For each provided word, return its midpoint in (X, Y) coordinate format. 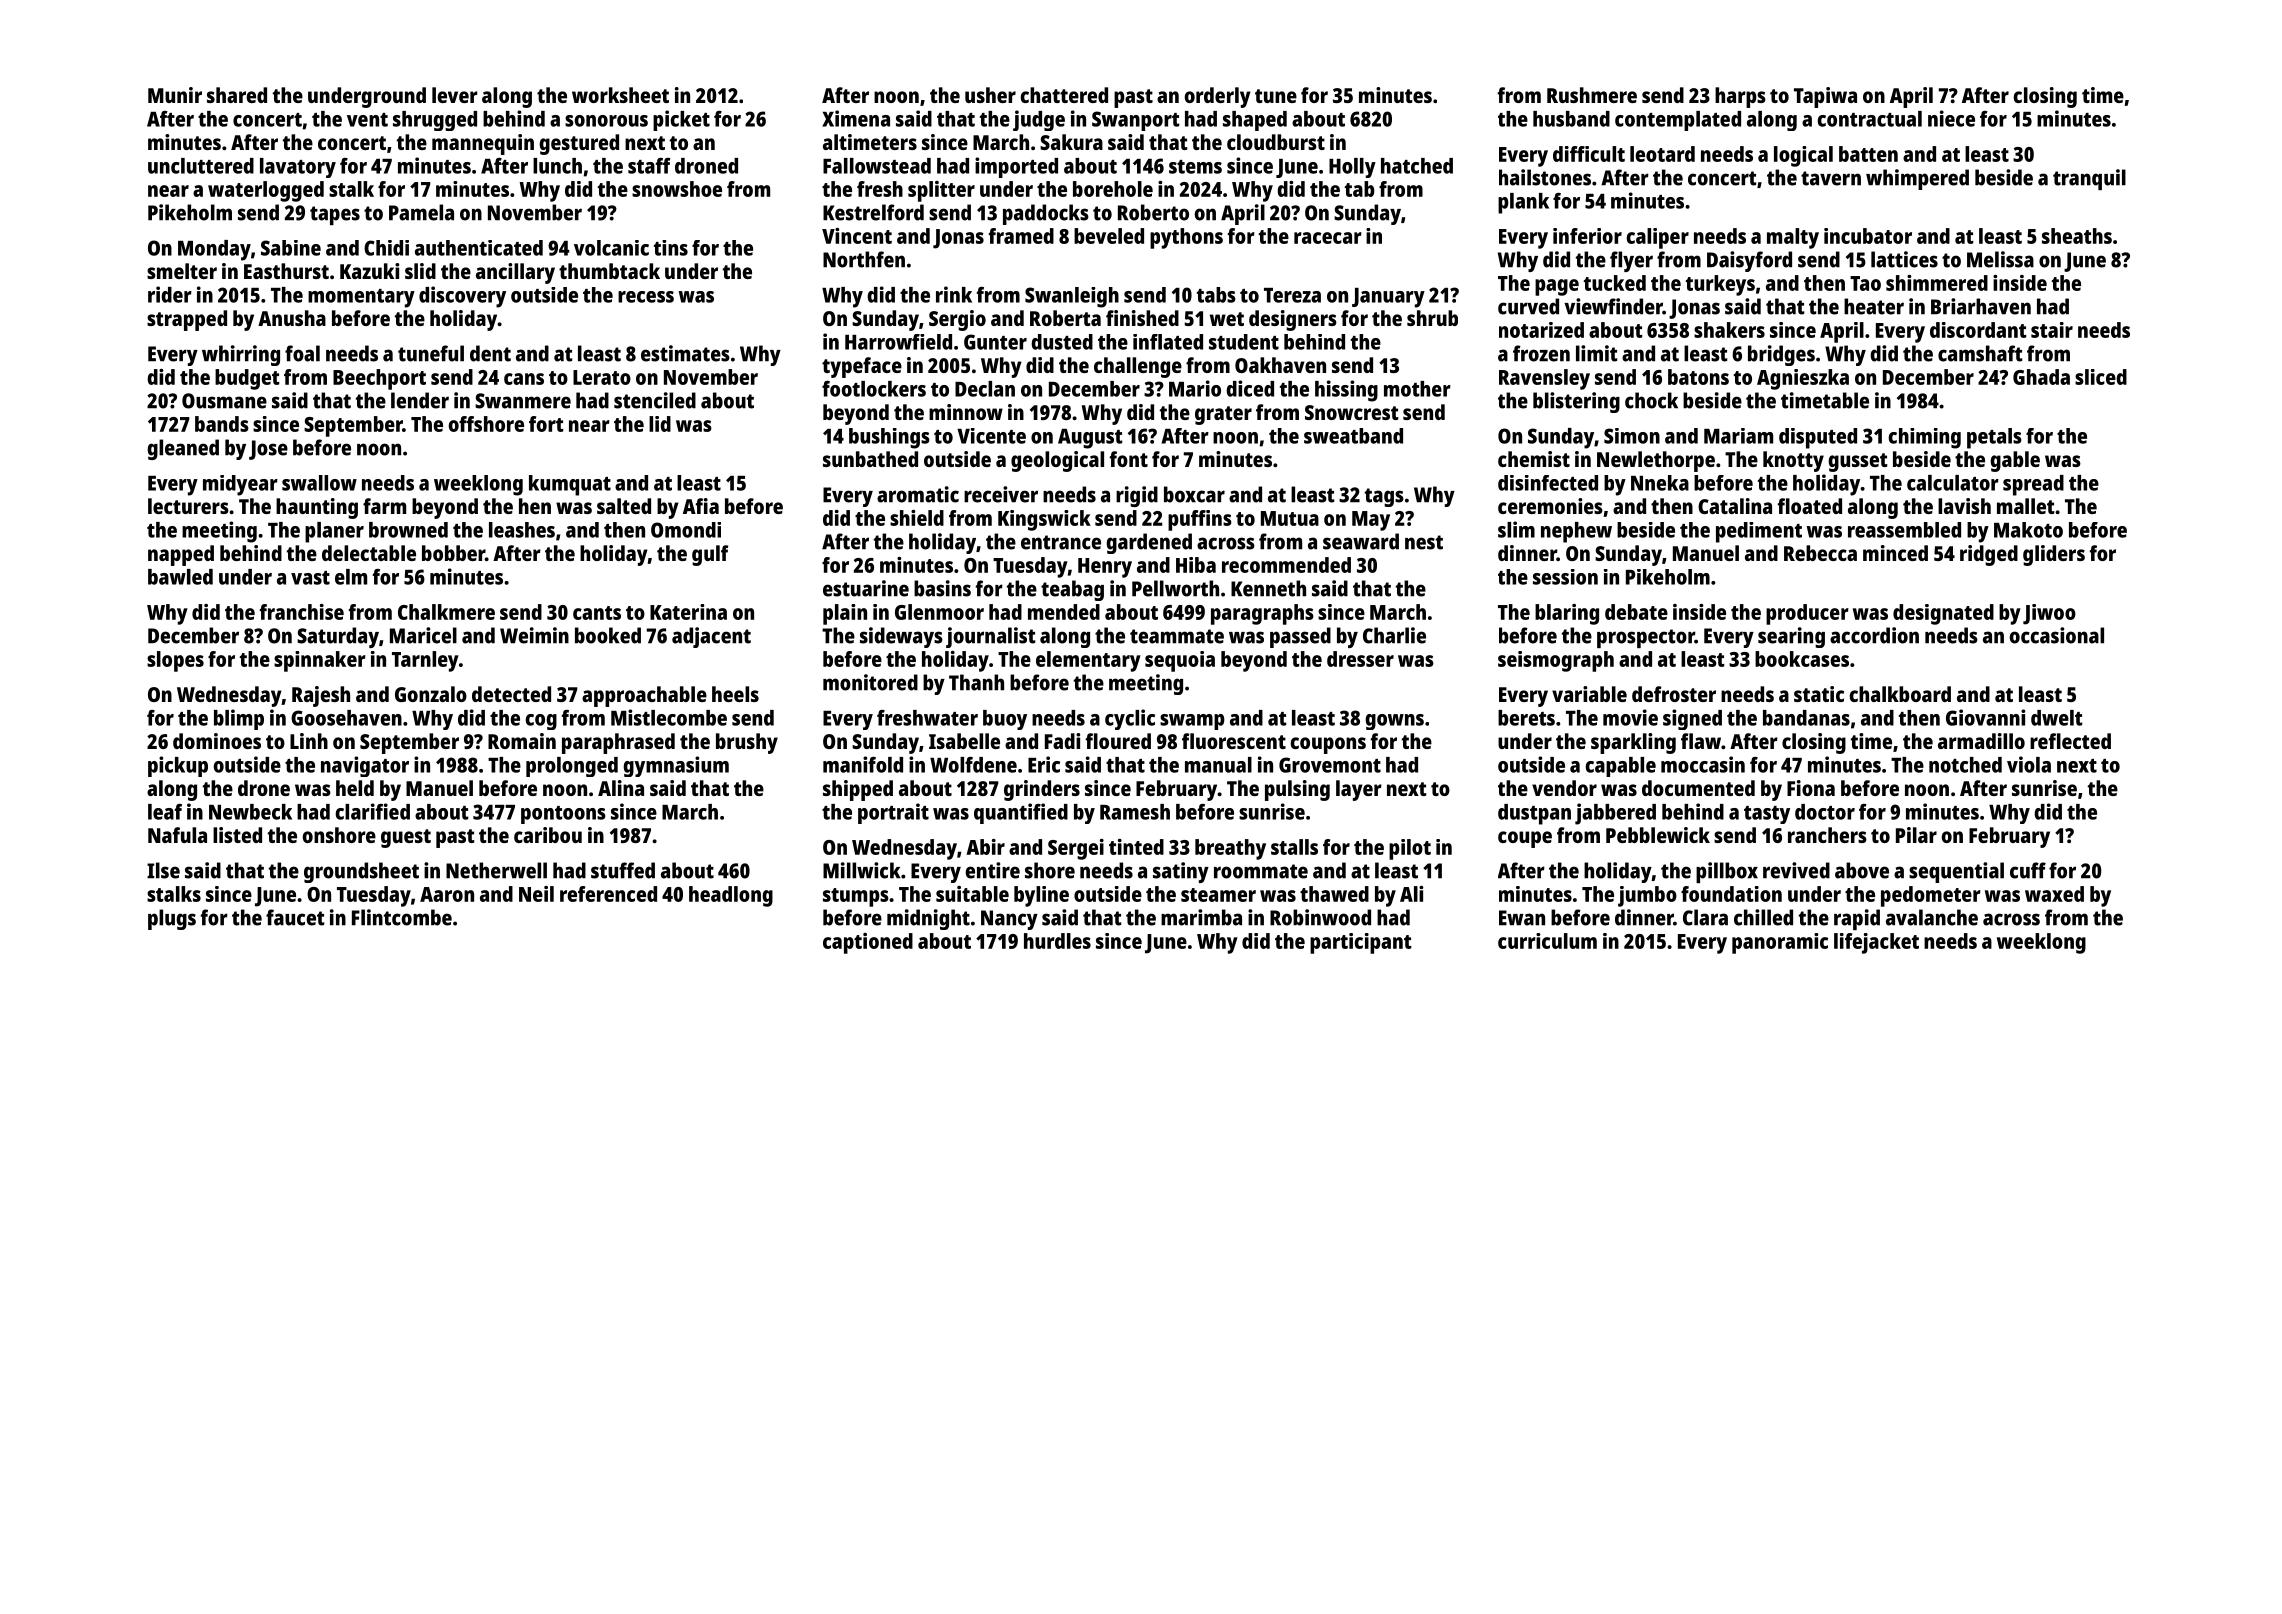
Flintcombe (402, 917)
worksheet (620, 95)
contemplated (1678, 121)
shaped (1255, 121)
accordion (1874, 635)
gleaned (183, 449)
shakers (1729, 330)
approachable (644, 696)
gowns (1394, 722)
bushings (889, 438)
